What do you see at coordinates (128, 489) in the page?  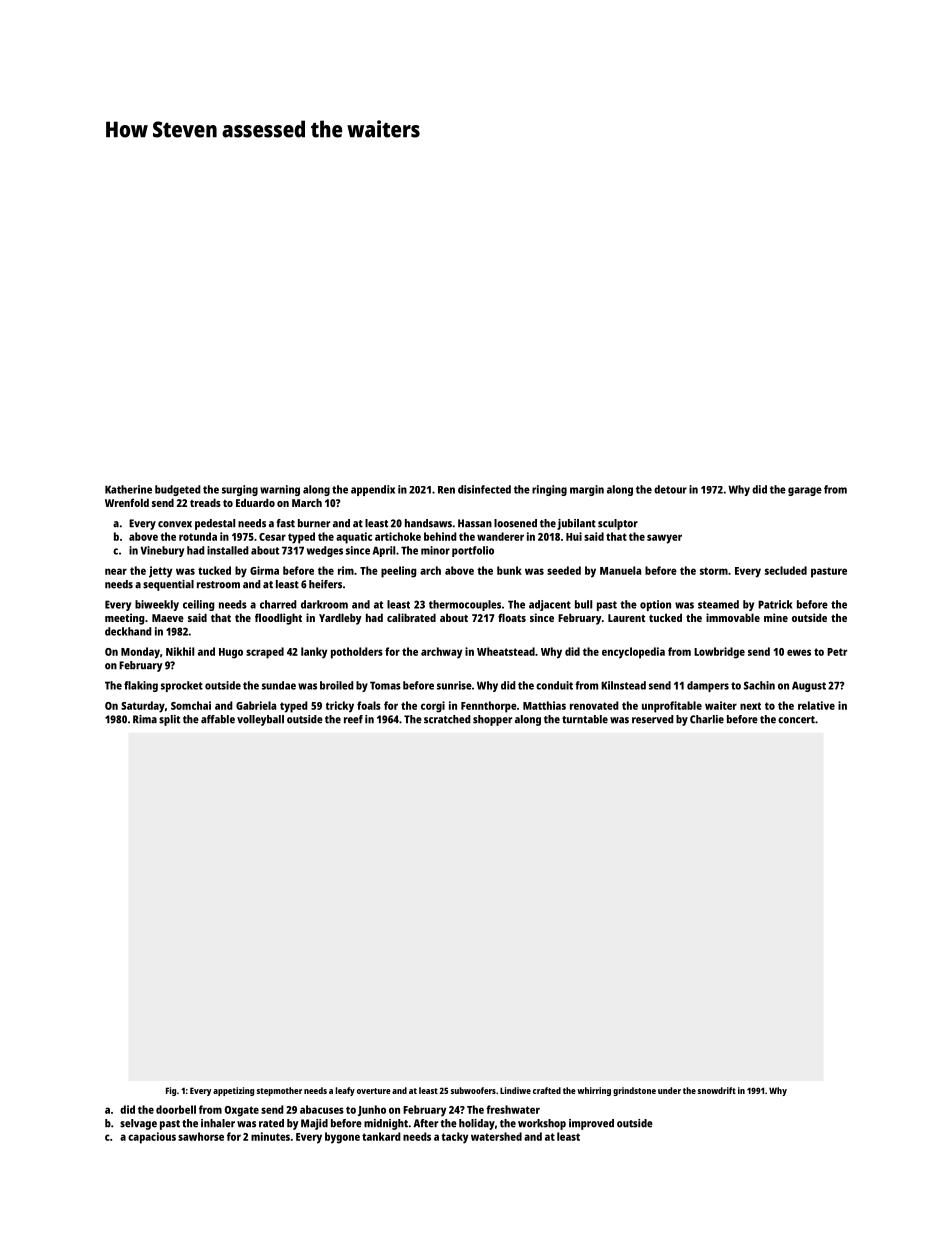 I see `Katherine` at bounding box center [128, 489].
